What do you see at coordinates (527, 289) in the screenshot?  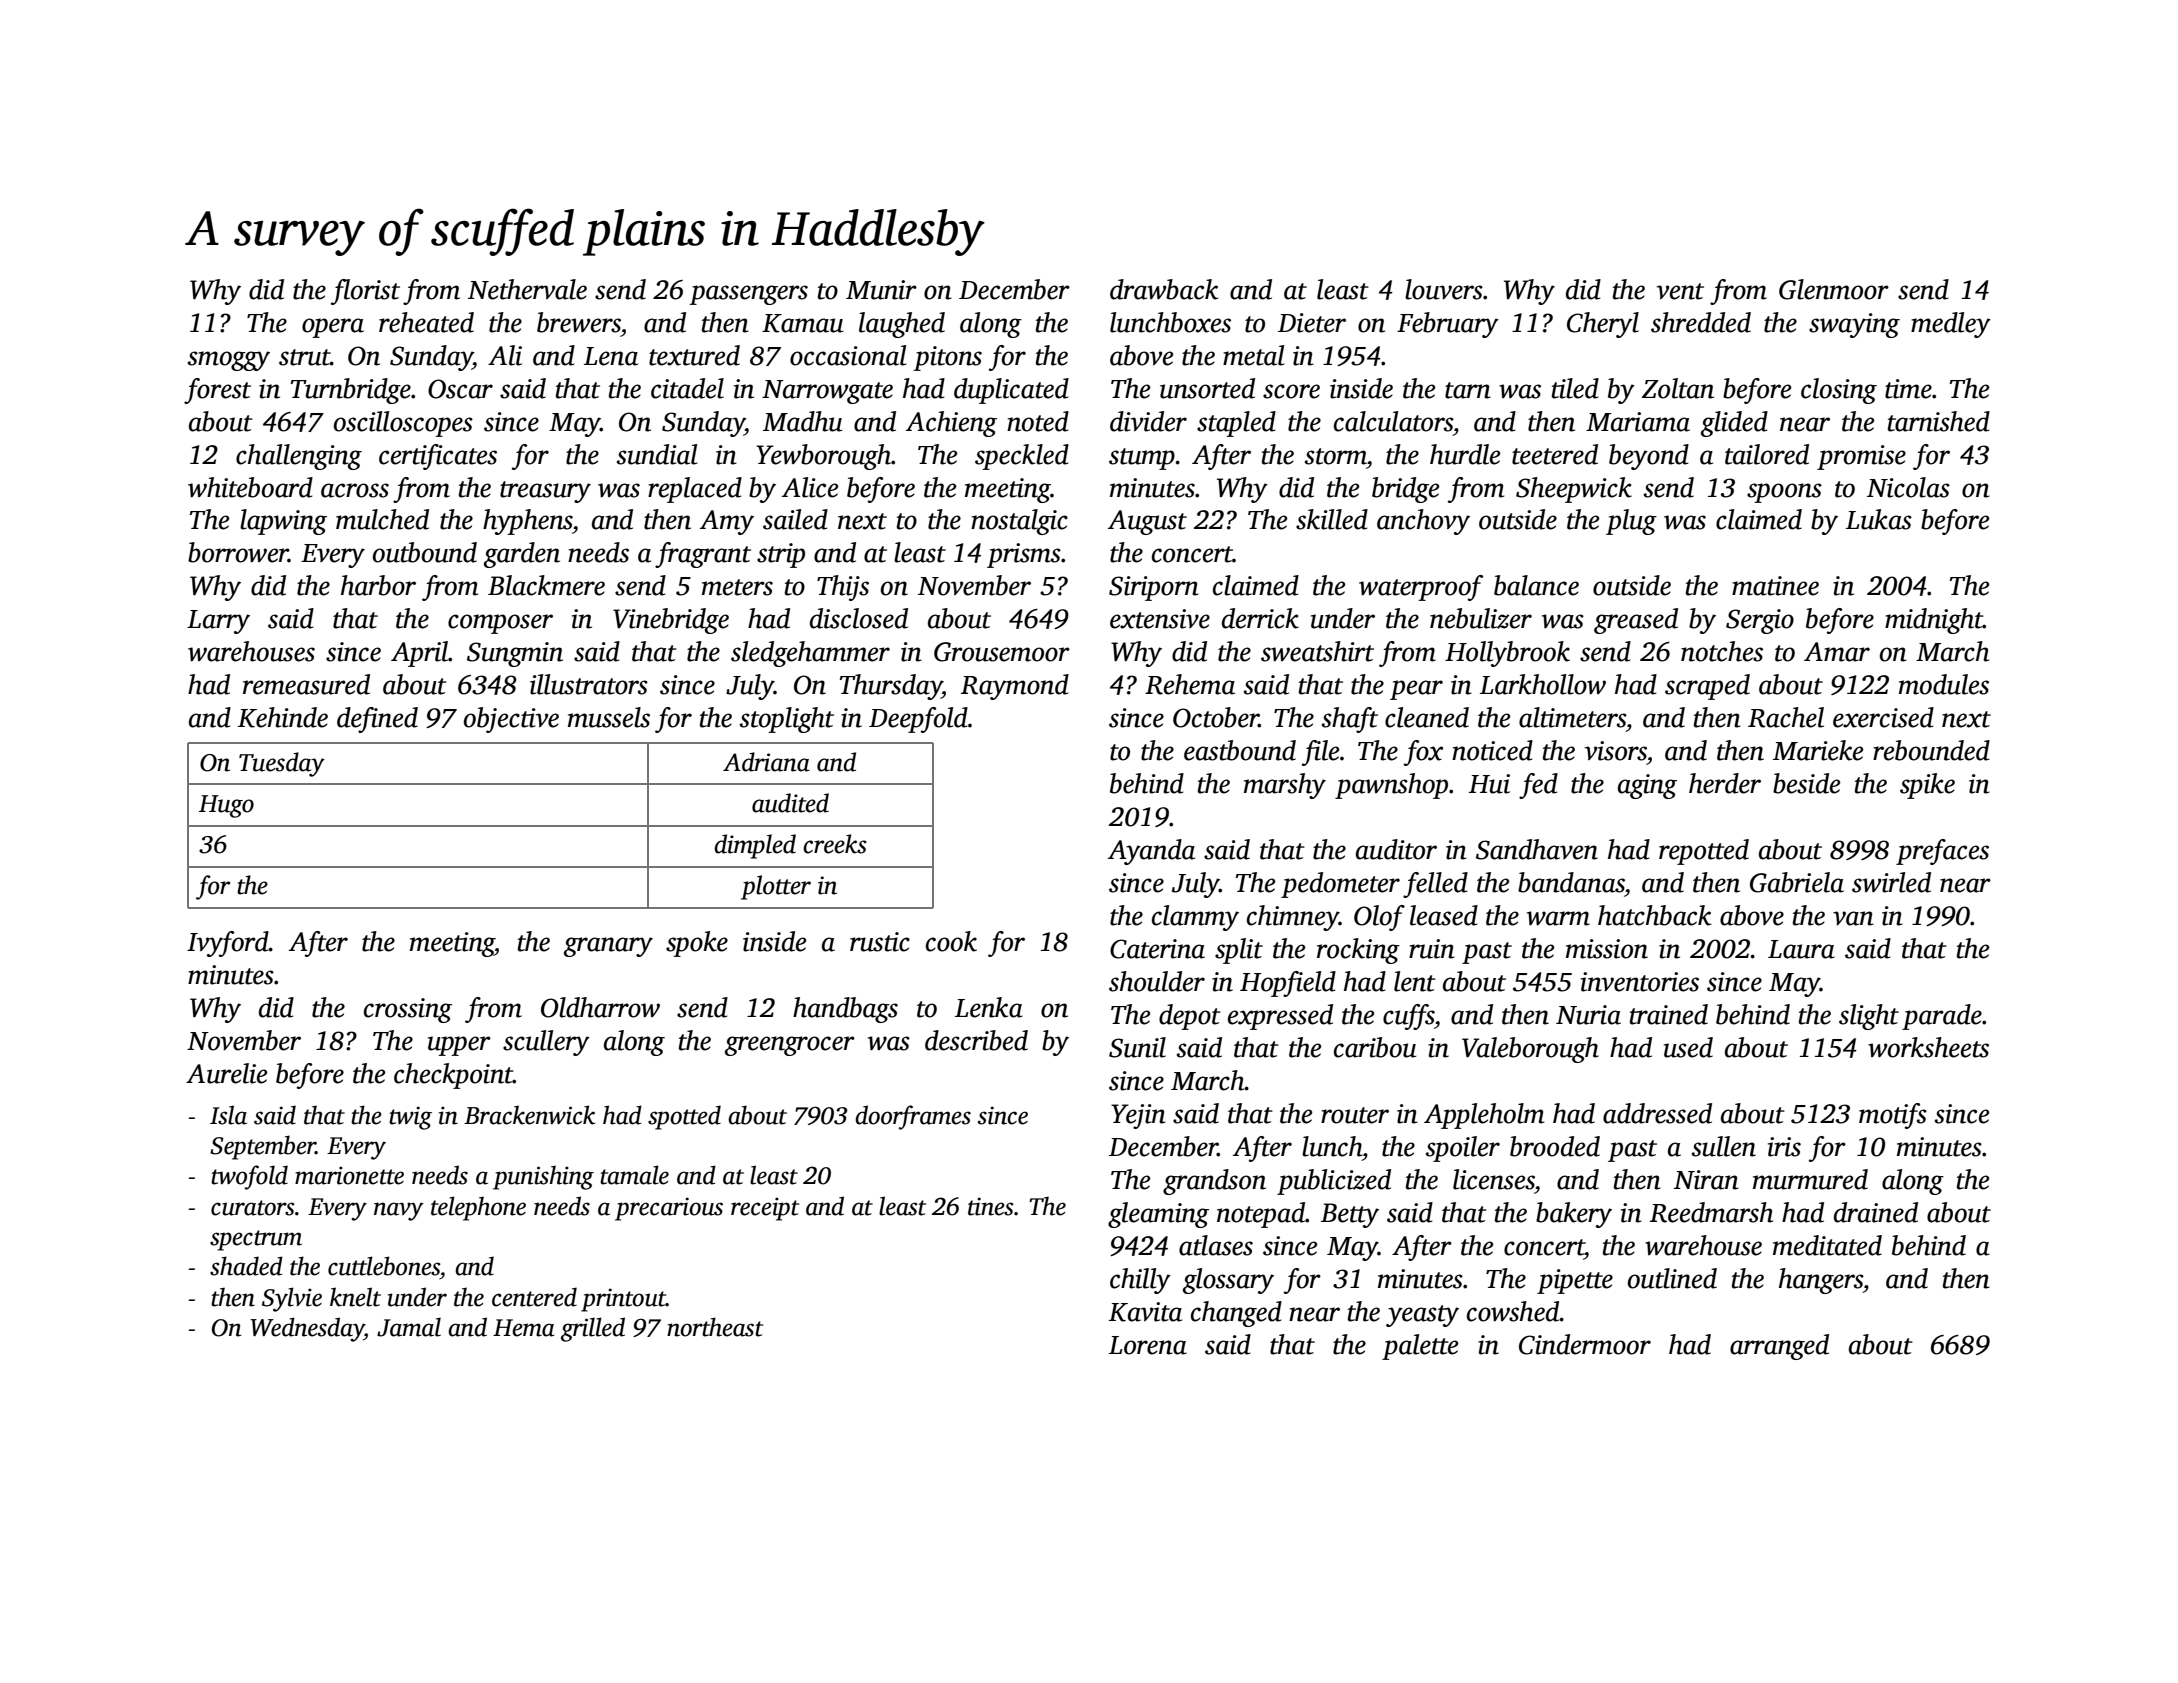 I see `Nethervale` at bounding box center [527, 289].
